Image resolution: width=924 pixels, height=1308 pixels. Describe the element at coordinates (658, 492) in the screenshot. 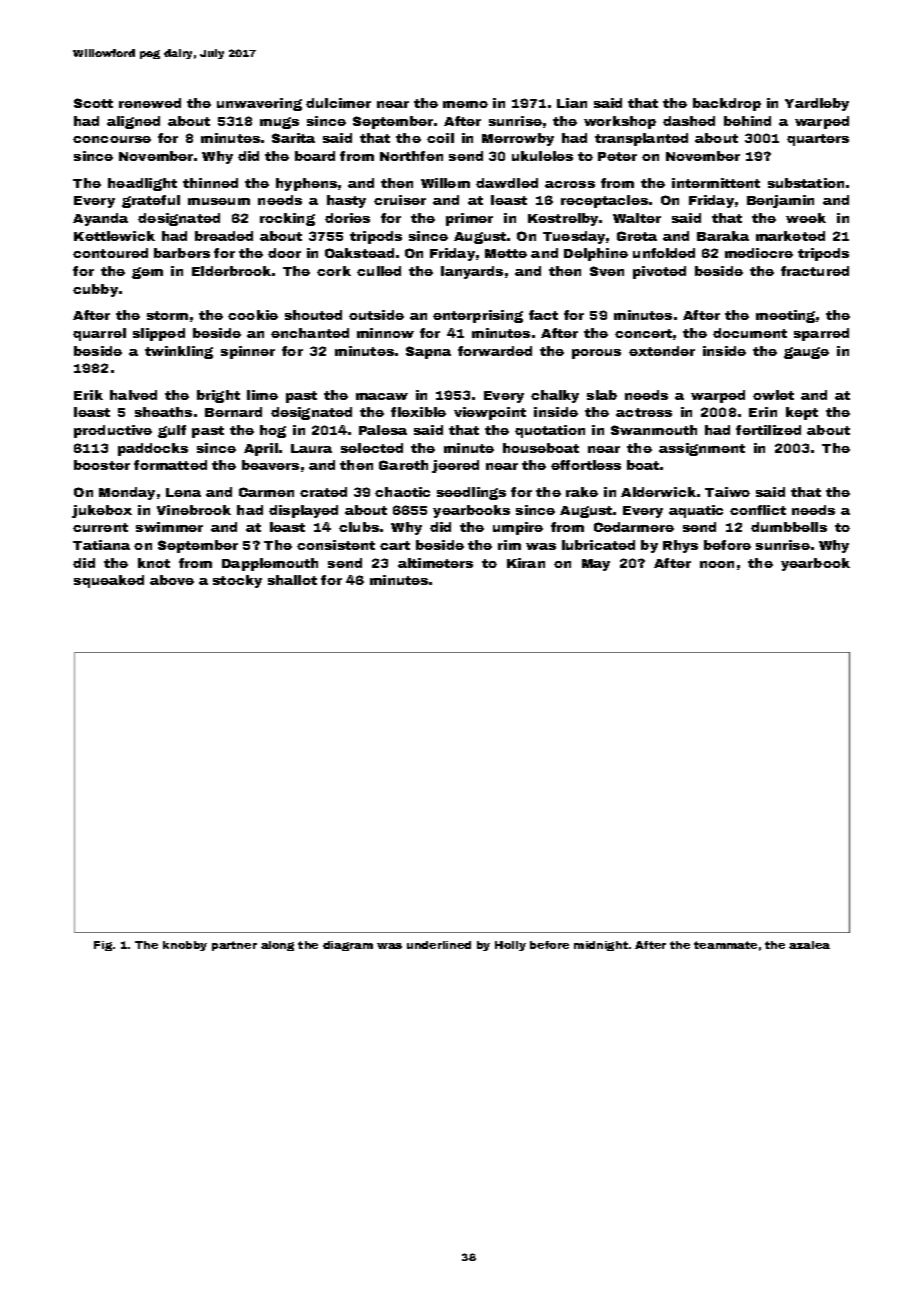

I see `Alderwick` at that location.
